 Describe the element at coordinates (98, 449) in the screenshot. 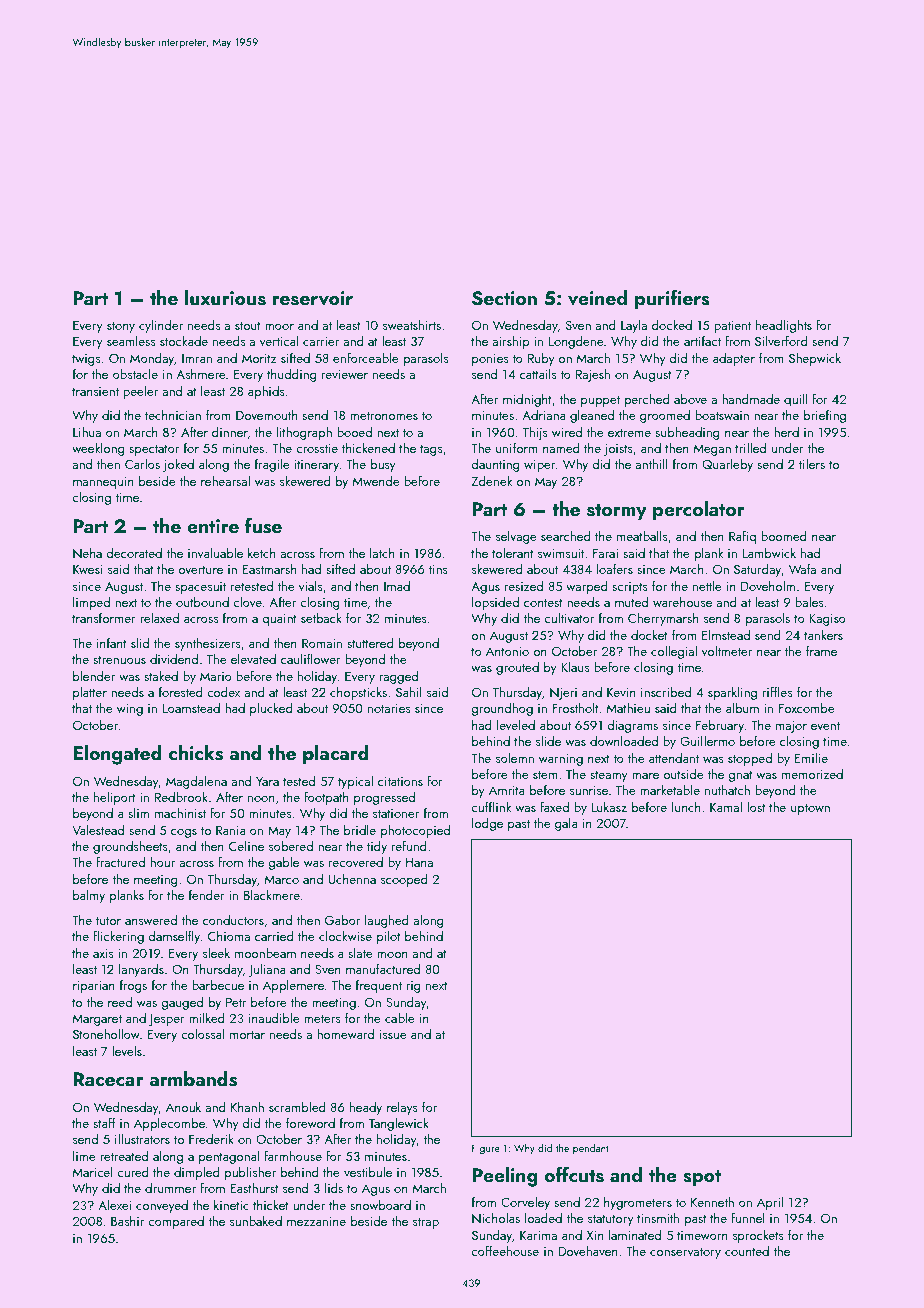

I see `weeklong` at that location.
